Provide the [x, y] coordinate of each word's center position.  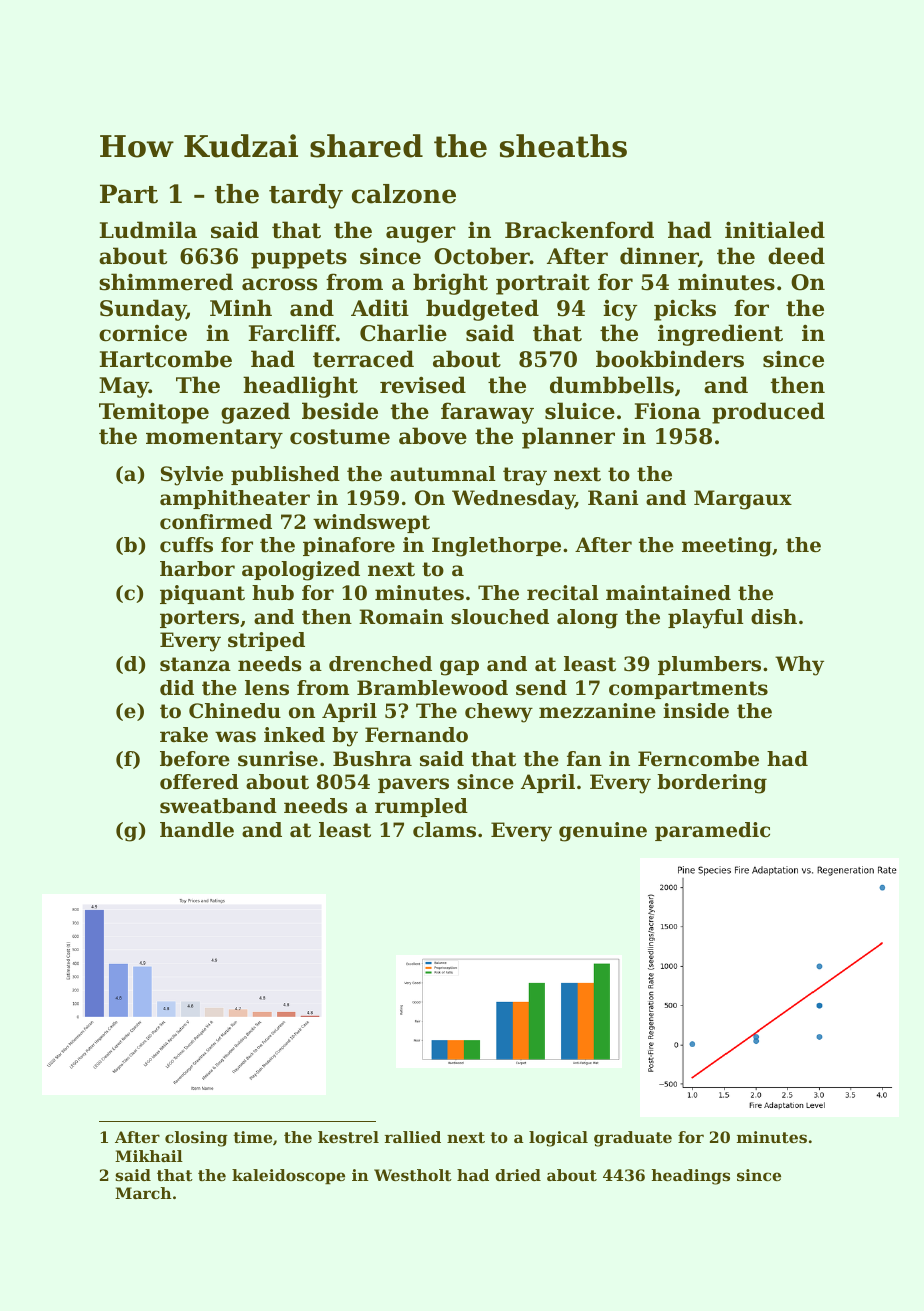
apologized [301, 571]
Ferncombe [698, 759]
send [541, 688]
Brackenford [579, 230]
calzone [404, 194]
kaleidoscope [288, 1177]
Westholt [413, 1175]
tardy [306, 196]
